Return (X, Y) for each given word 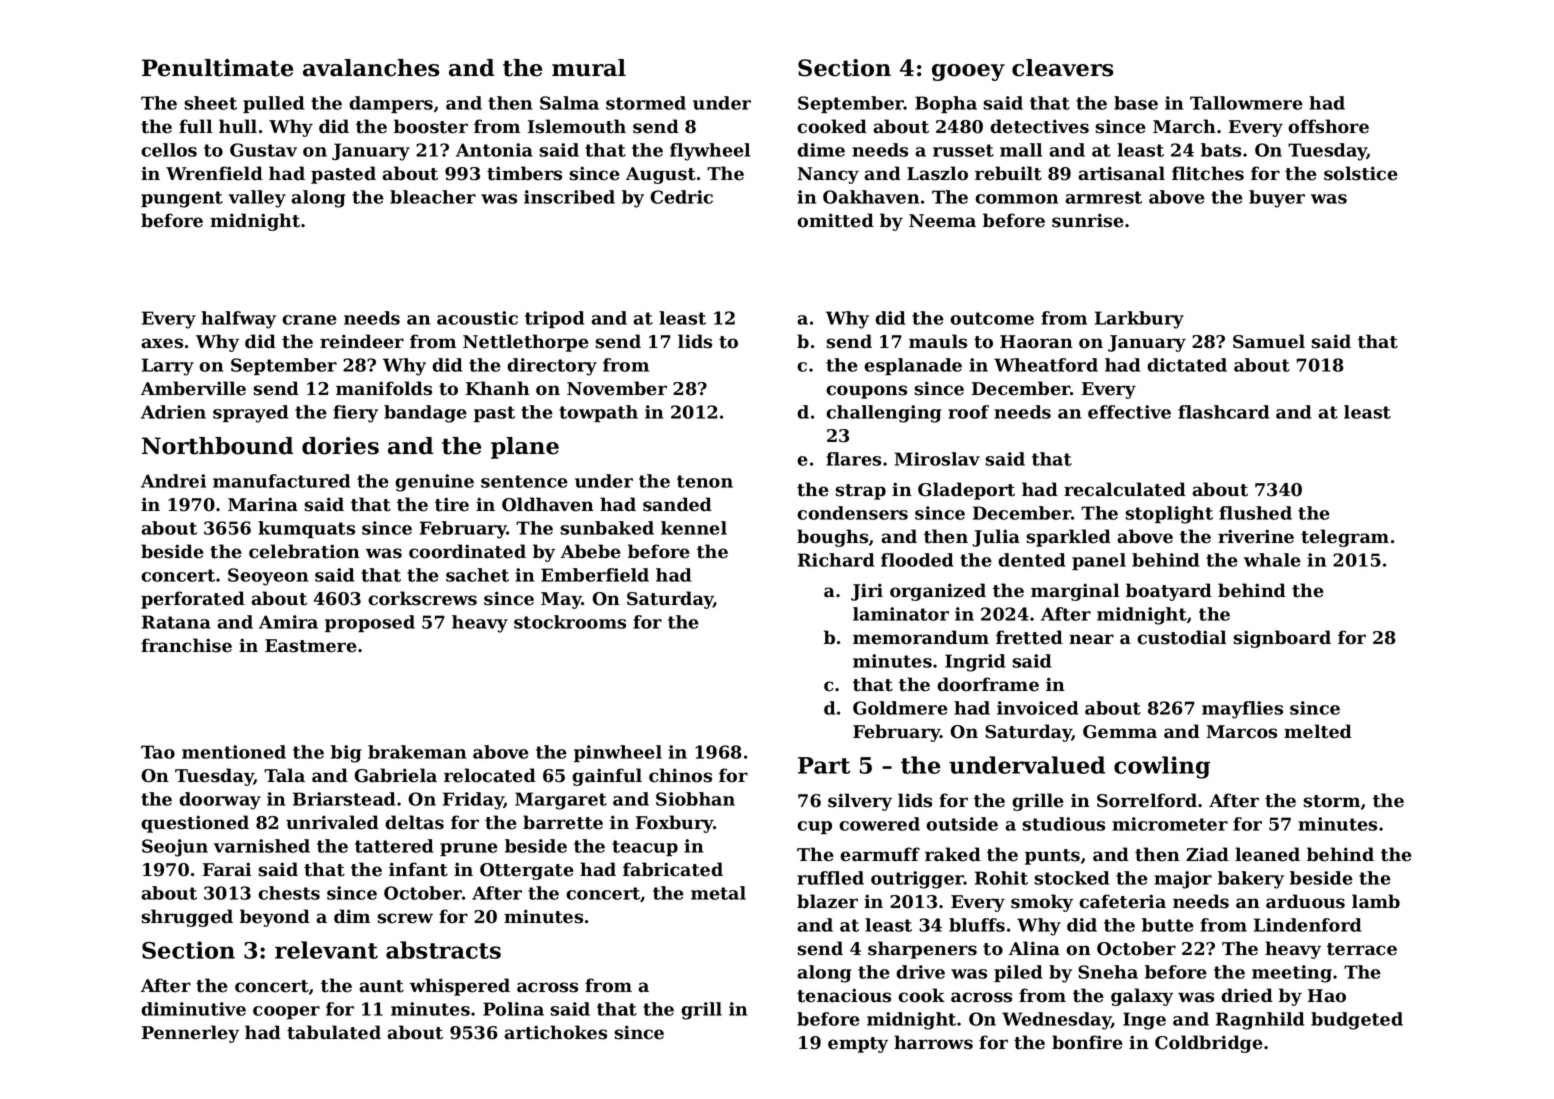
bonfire (1087, 1042)
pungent (182, 199)
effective (1129, 412)
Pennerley (190, 1034)
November (617, 388)
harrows (933, 1042)
